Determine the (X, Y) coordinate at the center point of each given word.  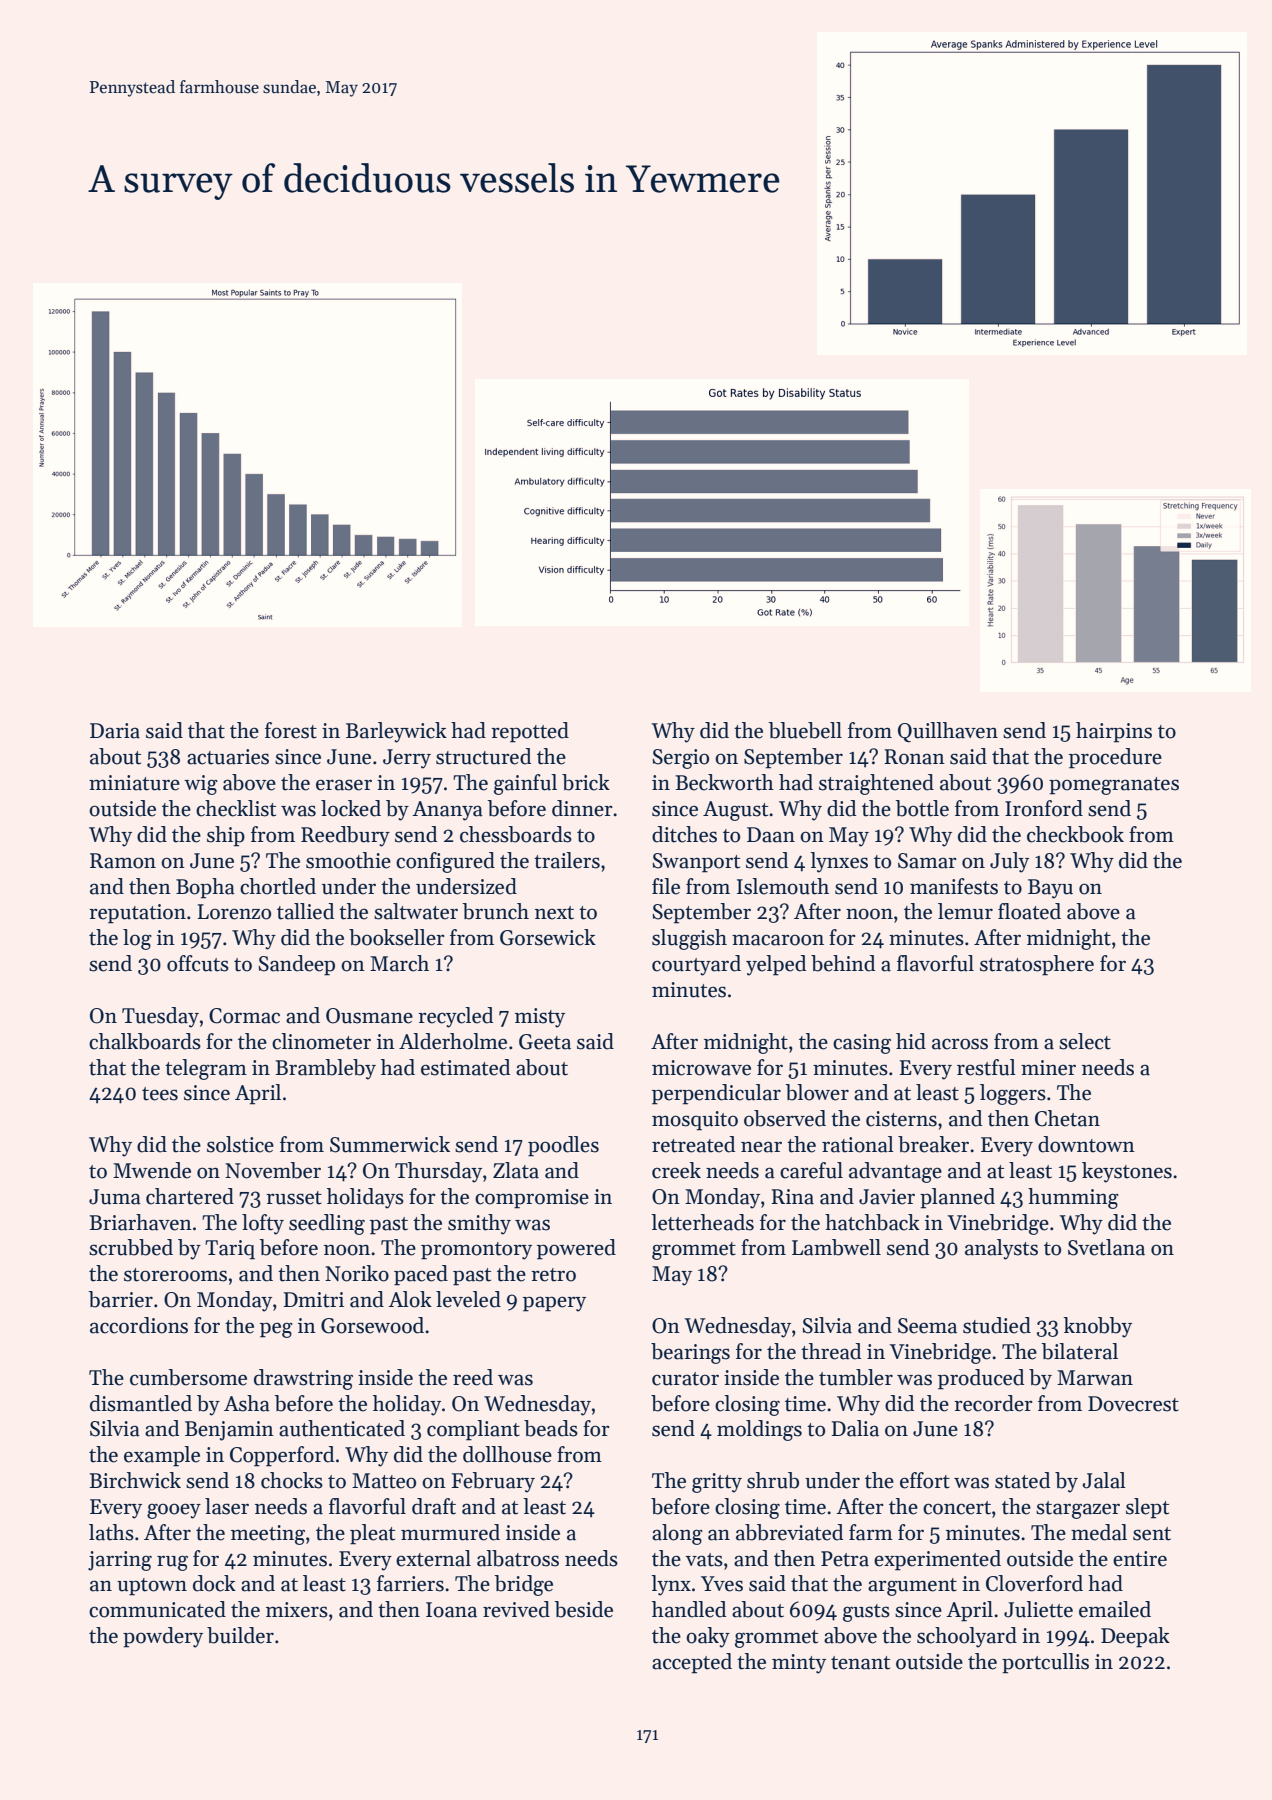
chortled (278, 886)
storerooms (175, 1275)
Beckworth (724, 782)
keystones (1127, 1172)
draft (434, 1506)
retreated (693, 1144)
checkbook (1075, 834)
